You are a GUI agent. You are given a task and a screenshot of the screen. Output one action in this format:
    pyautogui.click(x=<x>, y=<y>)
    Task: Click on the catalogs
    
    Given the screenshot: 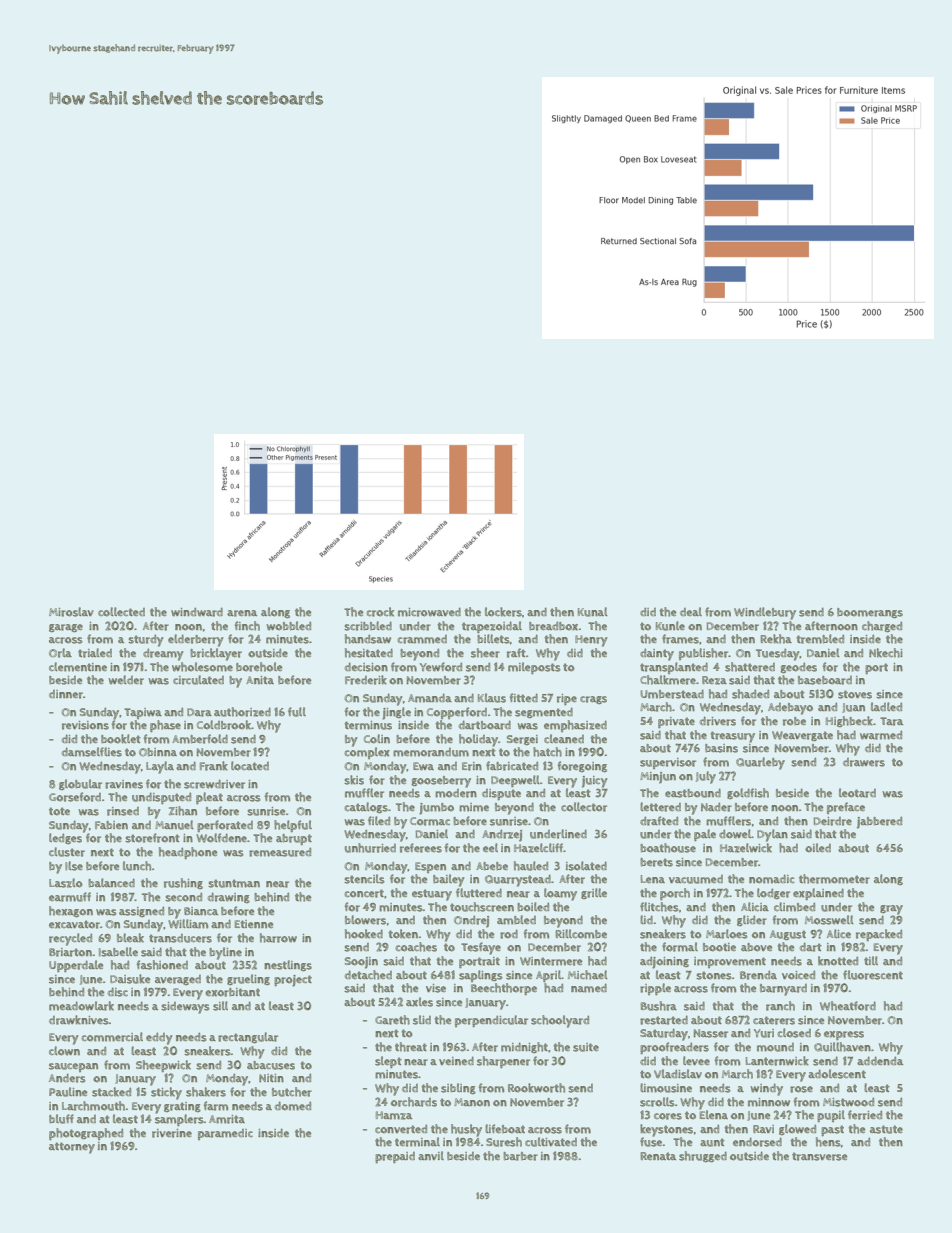 What is the action you would take?
    pyautogui.click(x=366, y=807)
